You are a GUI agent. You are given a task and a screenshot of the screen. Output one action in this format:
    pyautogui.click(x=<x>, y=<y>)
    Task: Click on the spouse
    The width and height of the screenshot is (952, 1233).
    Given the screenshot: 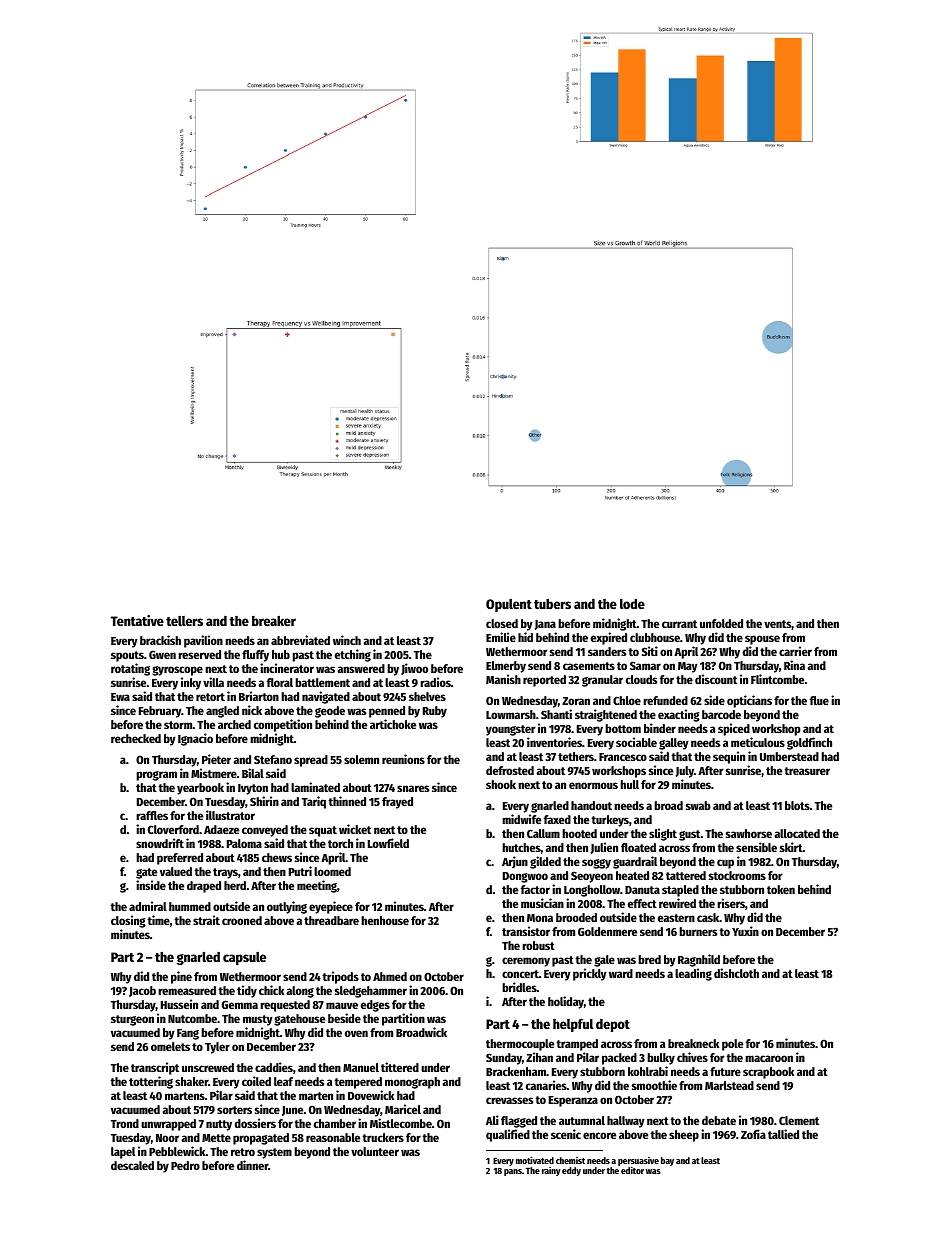 What is the action you would take?
    pyautogui.click(x=762, y=640)
